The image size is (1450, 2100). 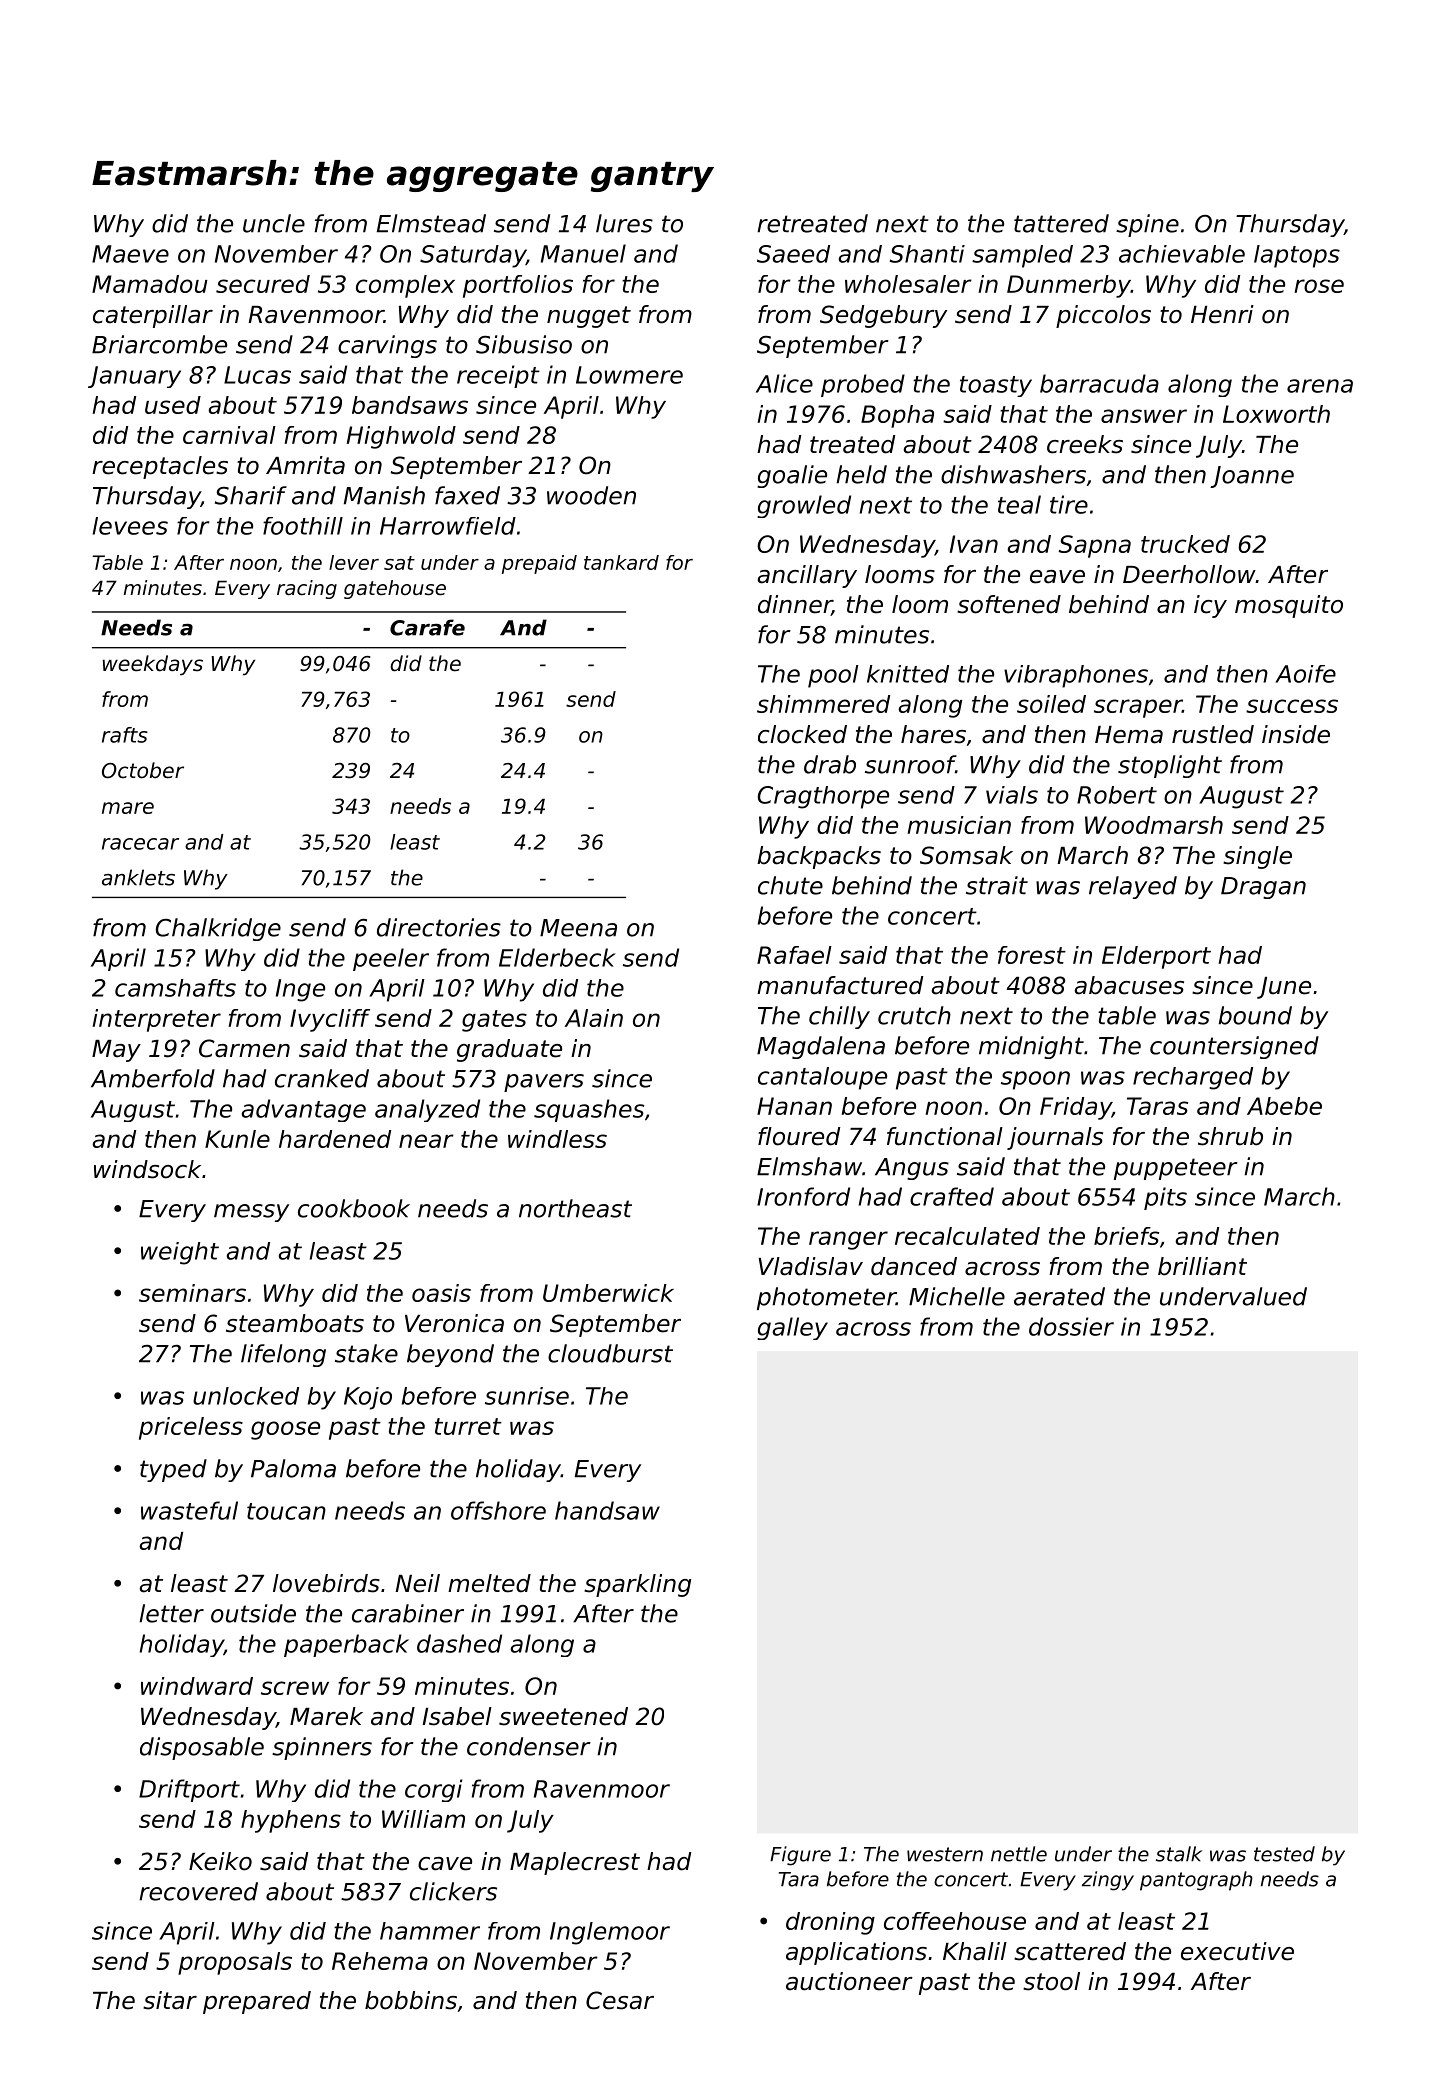 What do you see at coordinates (624, 223) in the screenshot?
I see `lures` at bounding box center [624, 223].
